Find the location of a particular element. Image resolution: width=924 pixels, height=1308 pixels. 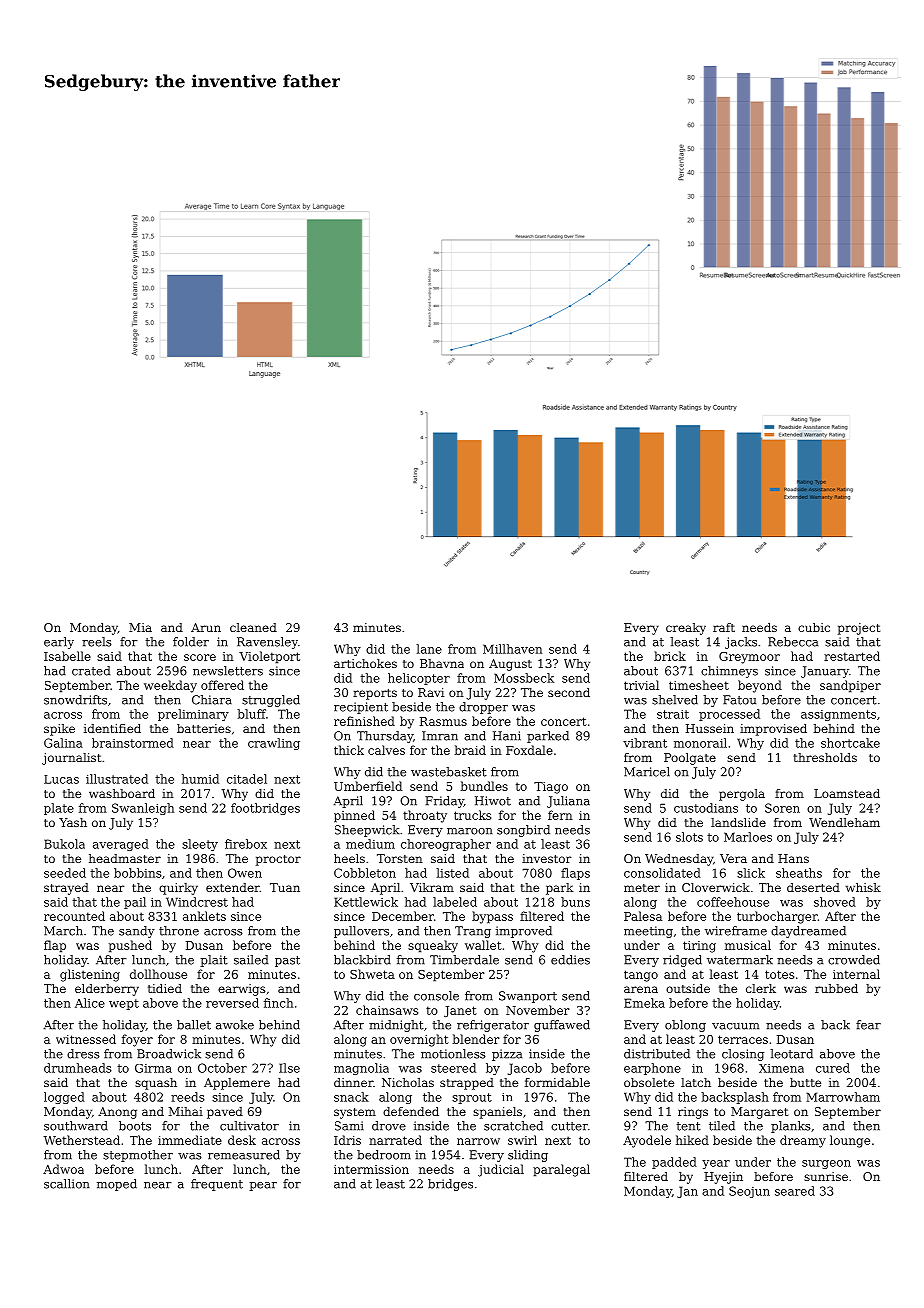

anklets is located at coordinates (204, 916).
